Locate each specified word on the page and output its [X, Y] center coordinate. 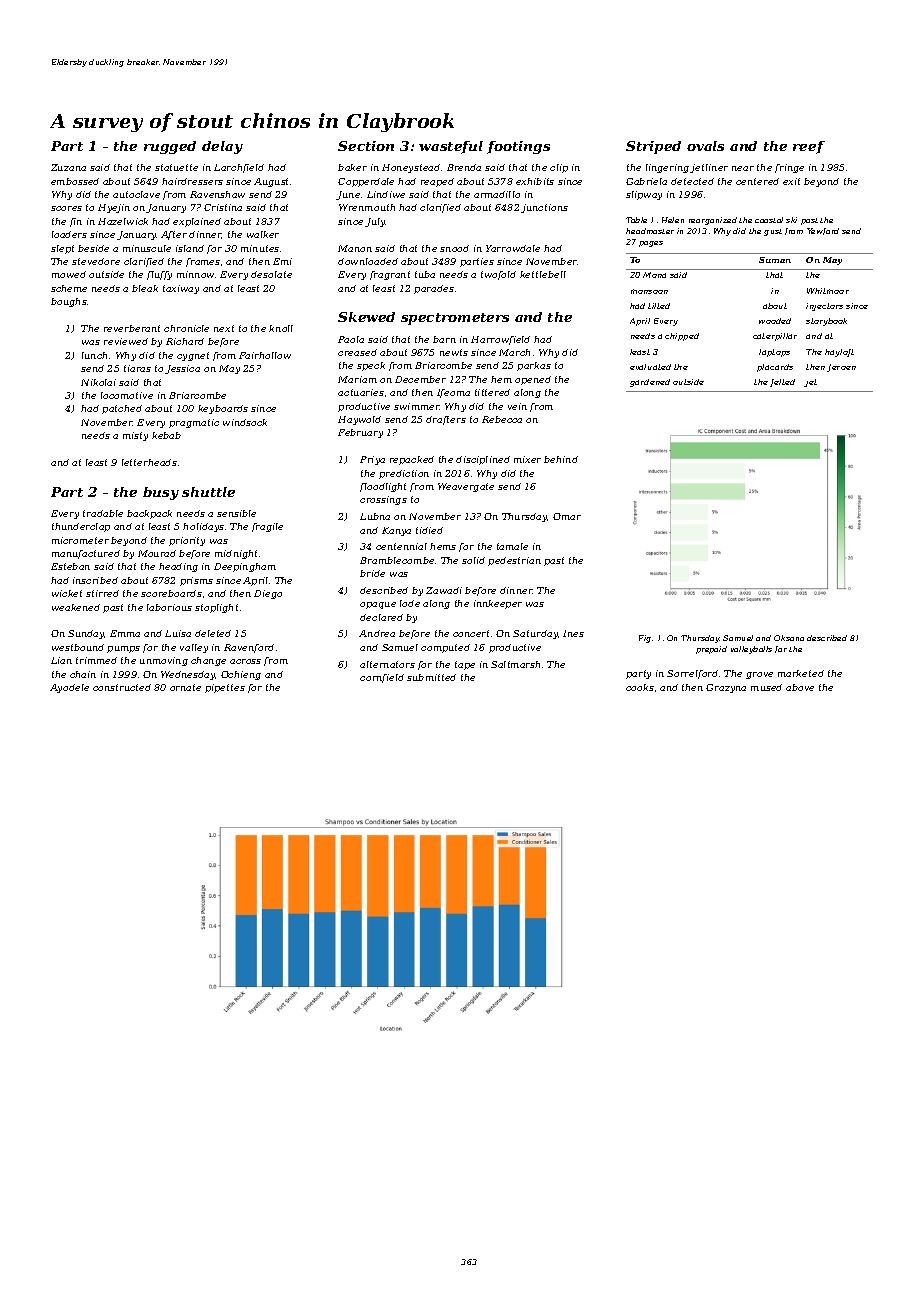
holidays [203, 527]
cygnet [193, 356]
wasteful [451, 147]
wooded [775, 321]
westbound [78, 647]
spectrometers [455, 319]
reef [809, 147]
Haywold [359, 420]
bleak [145, 288]
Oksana [789, 638]
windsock [245, 422]
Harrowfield [500, 340]
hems [443, 546]
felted [782, 383]
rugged [170, 147]
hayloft [839, 353]
